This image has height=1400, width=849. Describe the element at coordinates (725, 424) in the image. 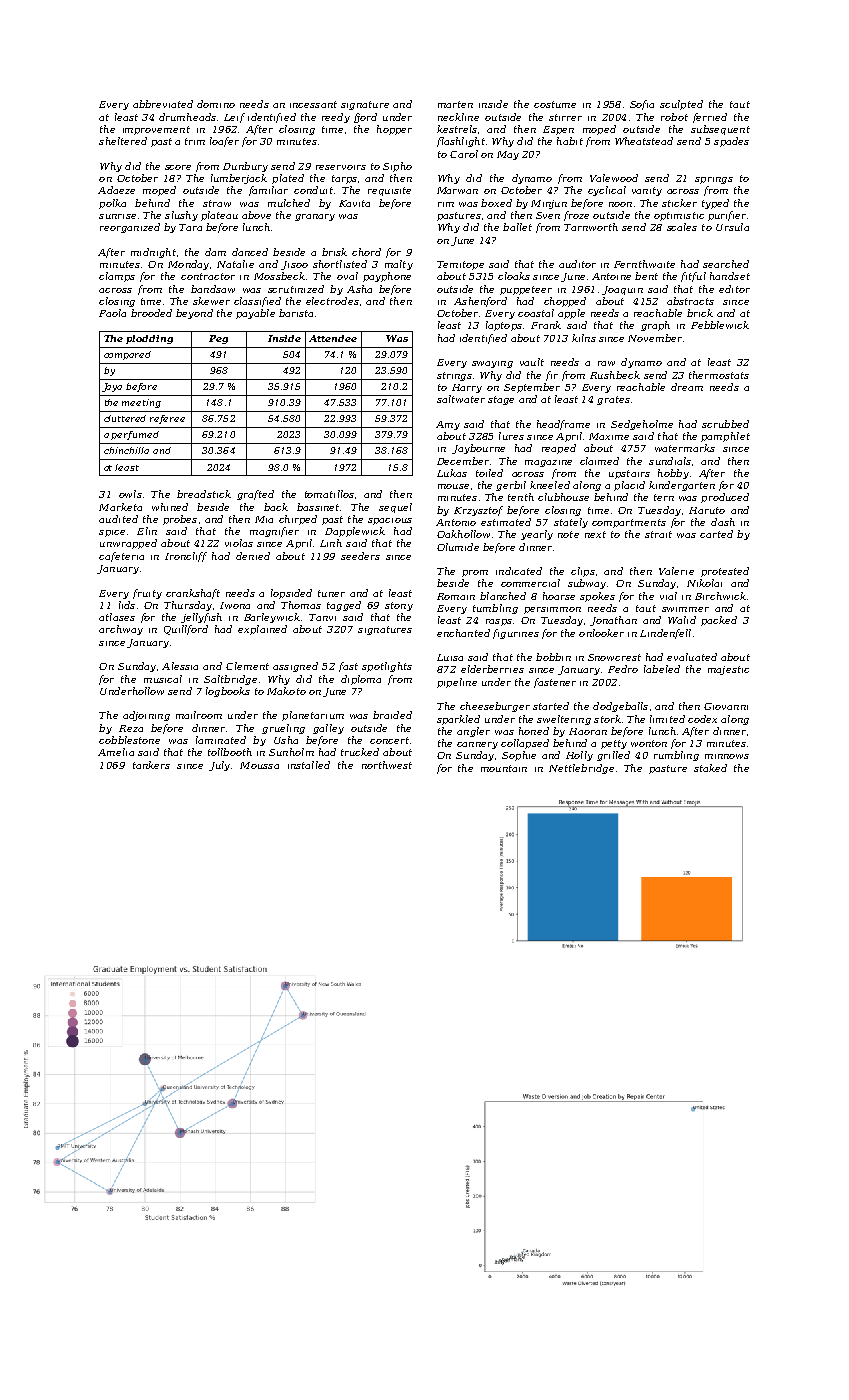

I see `scrubbed` at that location.
